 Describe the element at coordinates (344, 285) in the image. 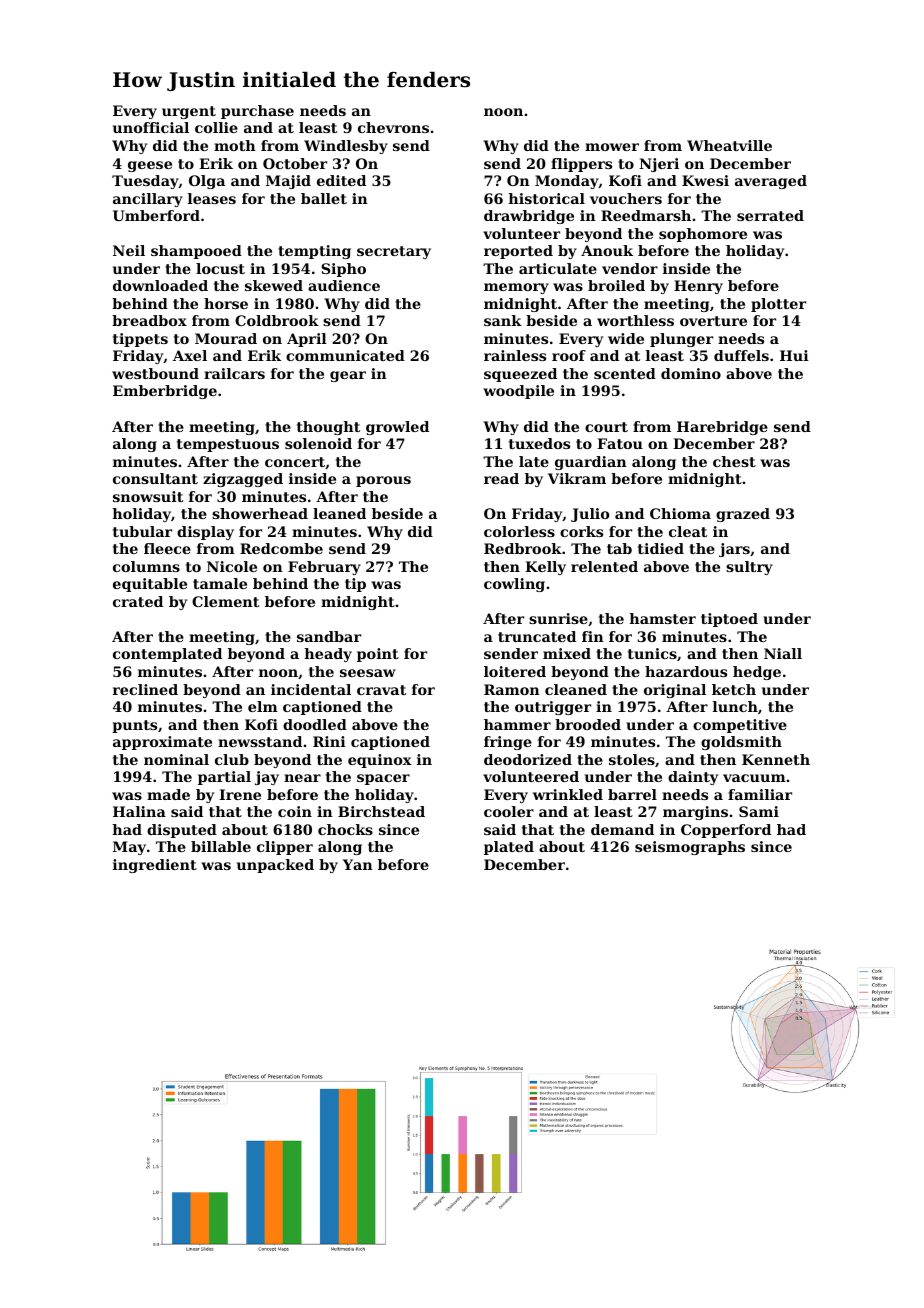

I see `audience` at that location.
